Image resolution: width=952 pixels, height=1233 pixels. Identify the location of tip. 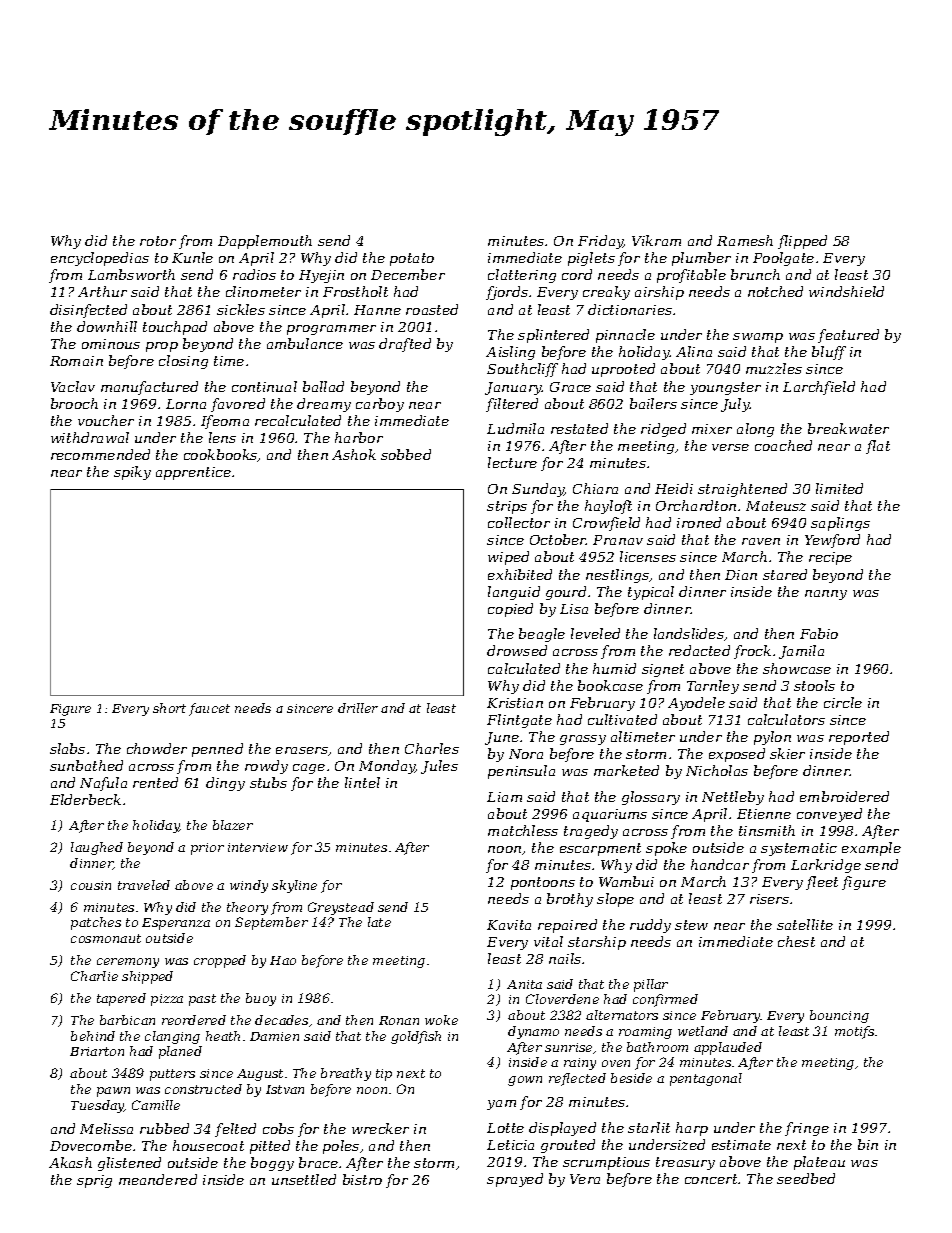
(384, 1075).
